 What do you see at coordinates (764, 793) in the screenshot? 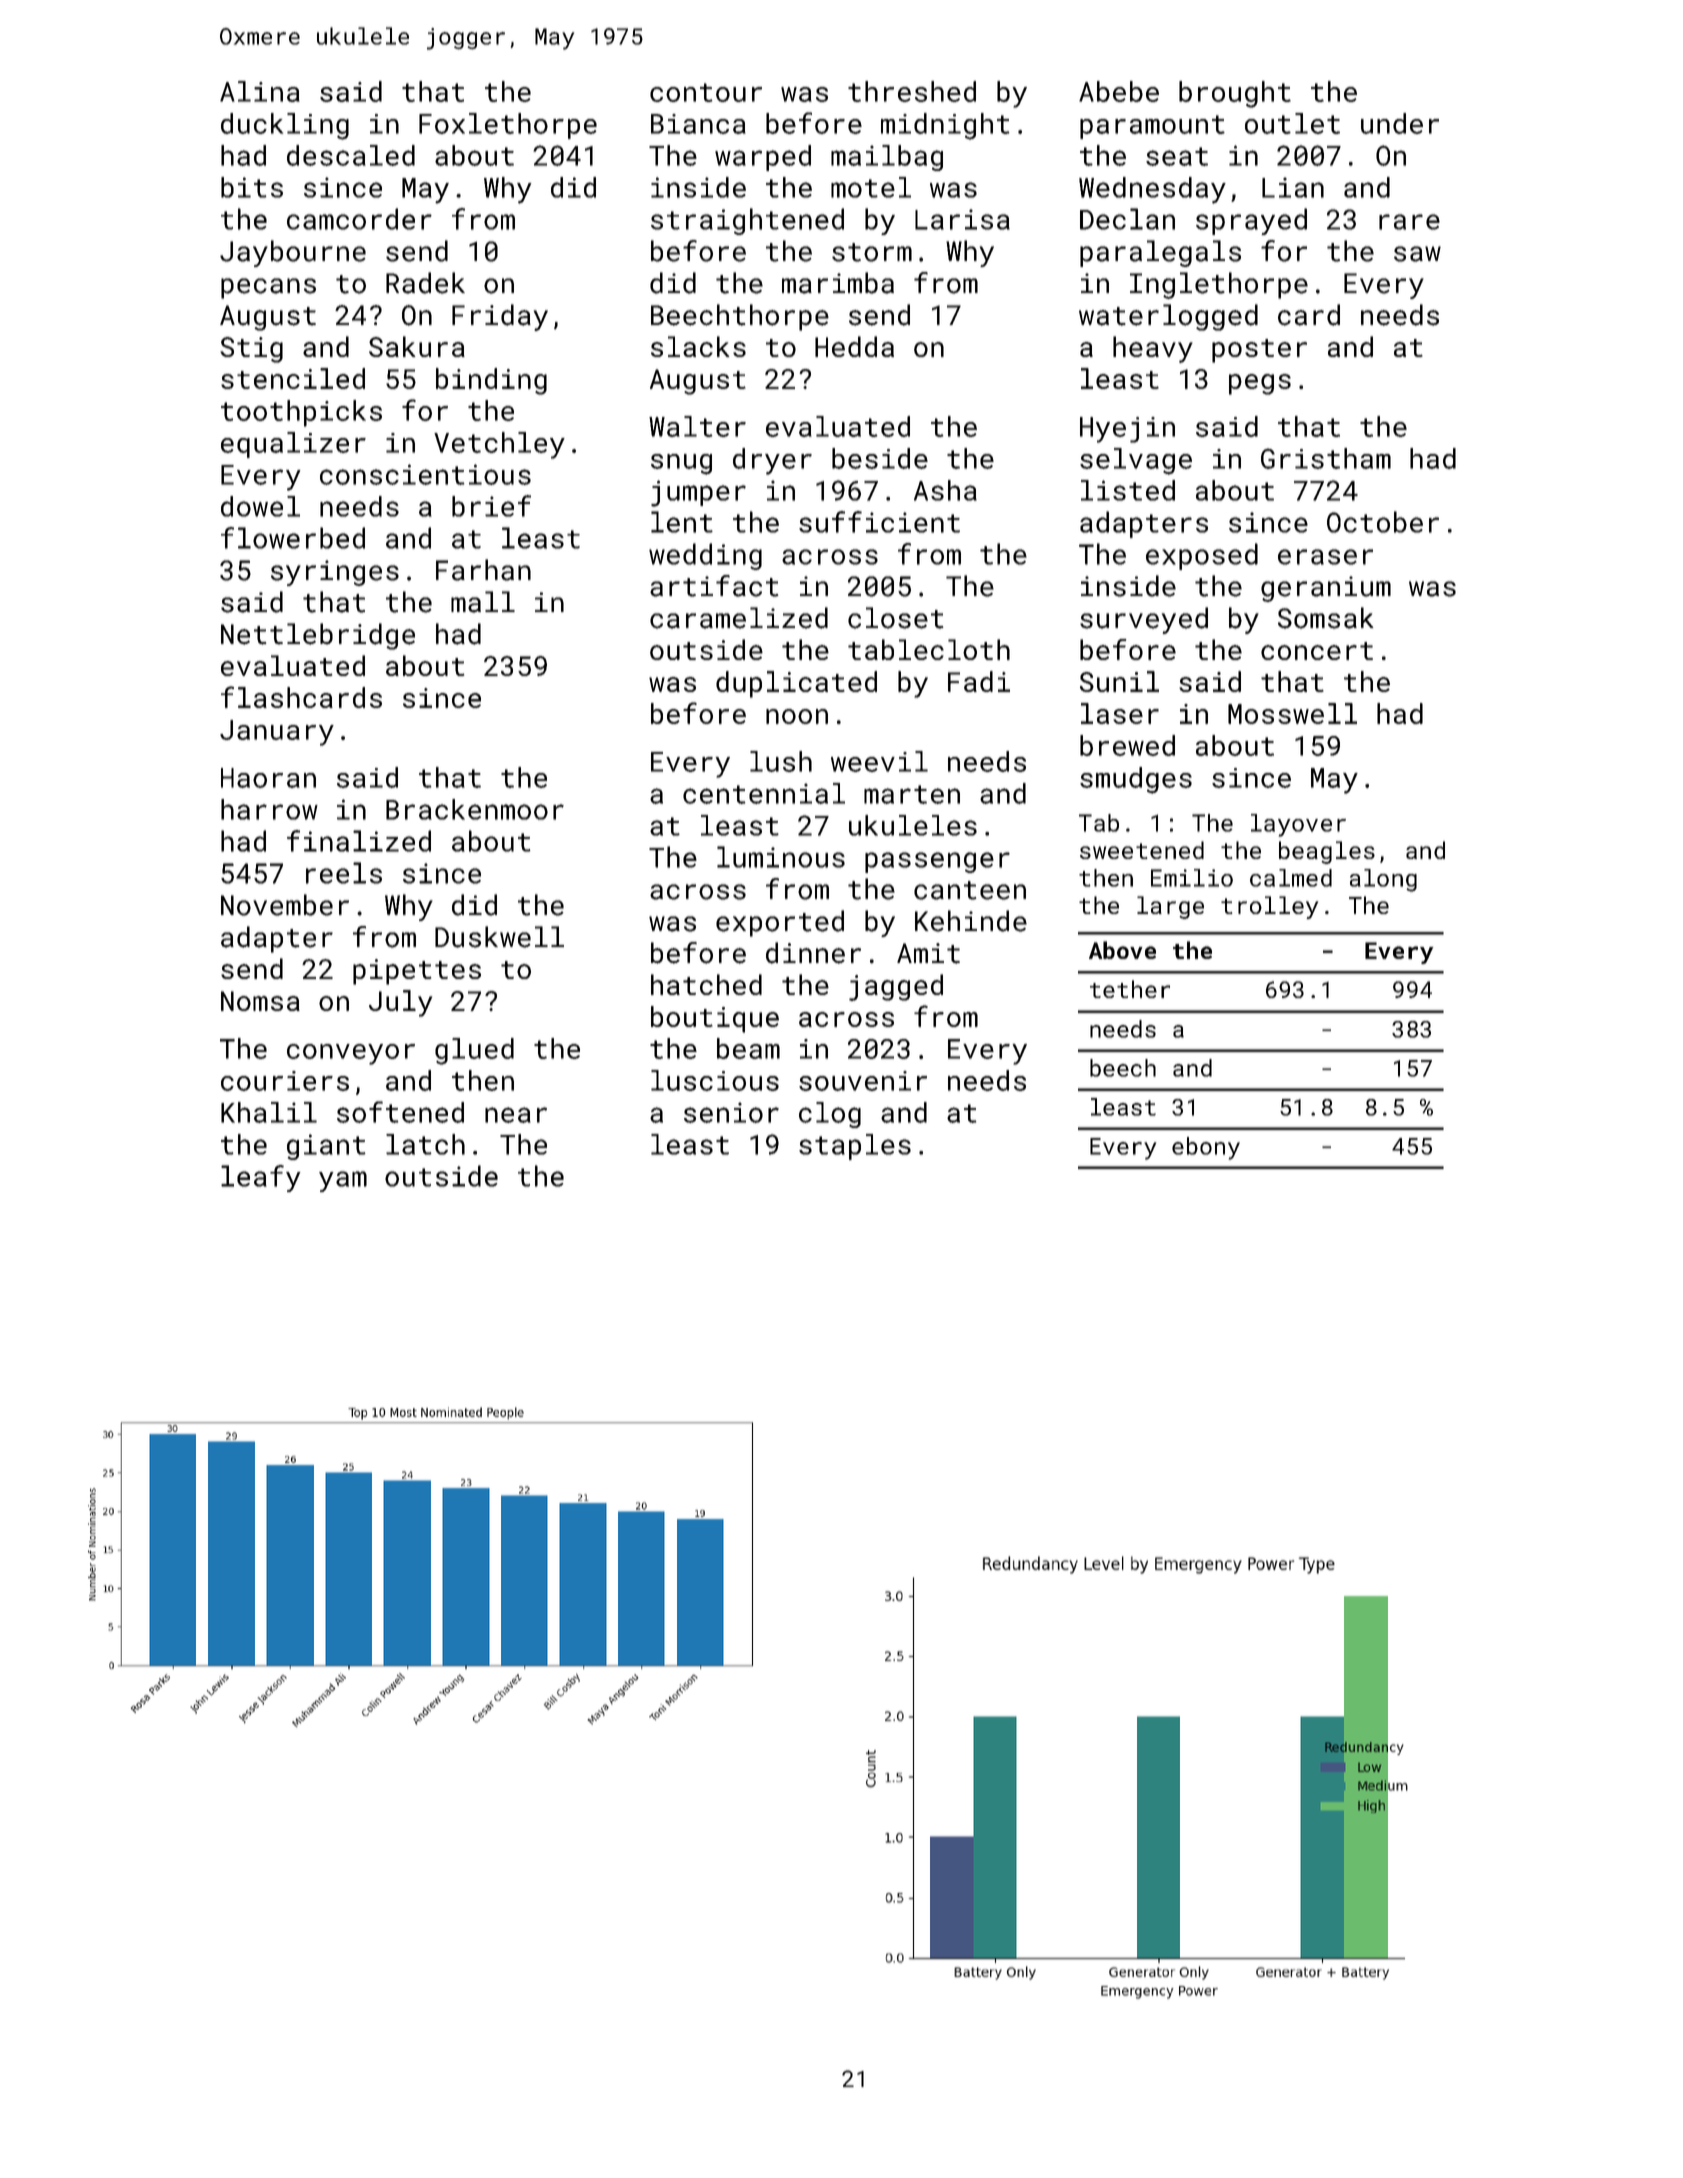
I see `centennial` at bounding box center [764, 793].
